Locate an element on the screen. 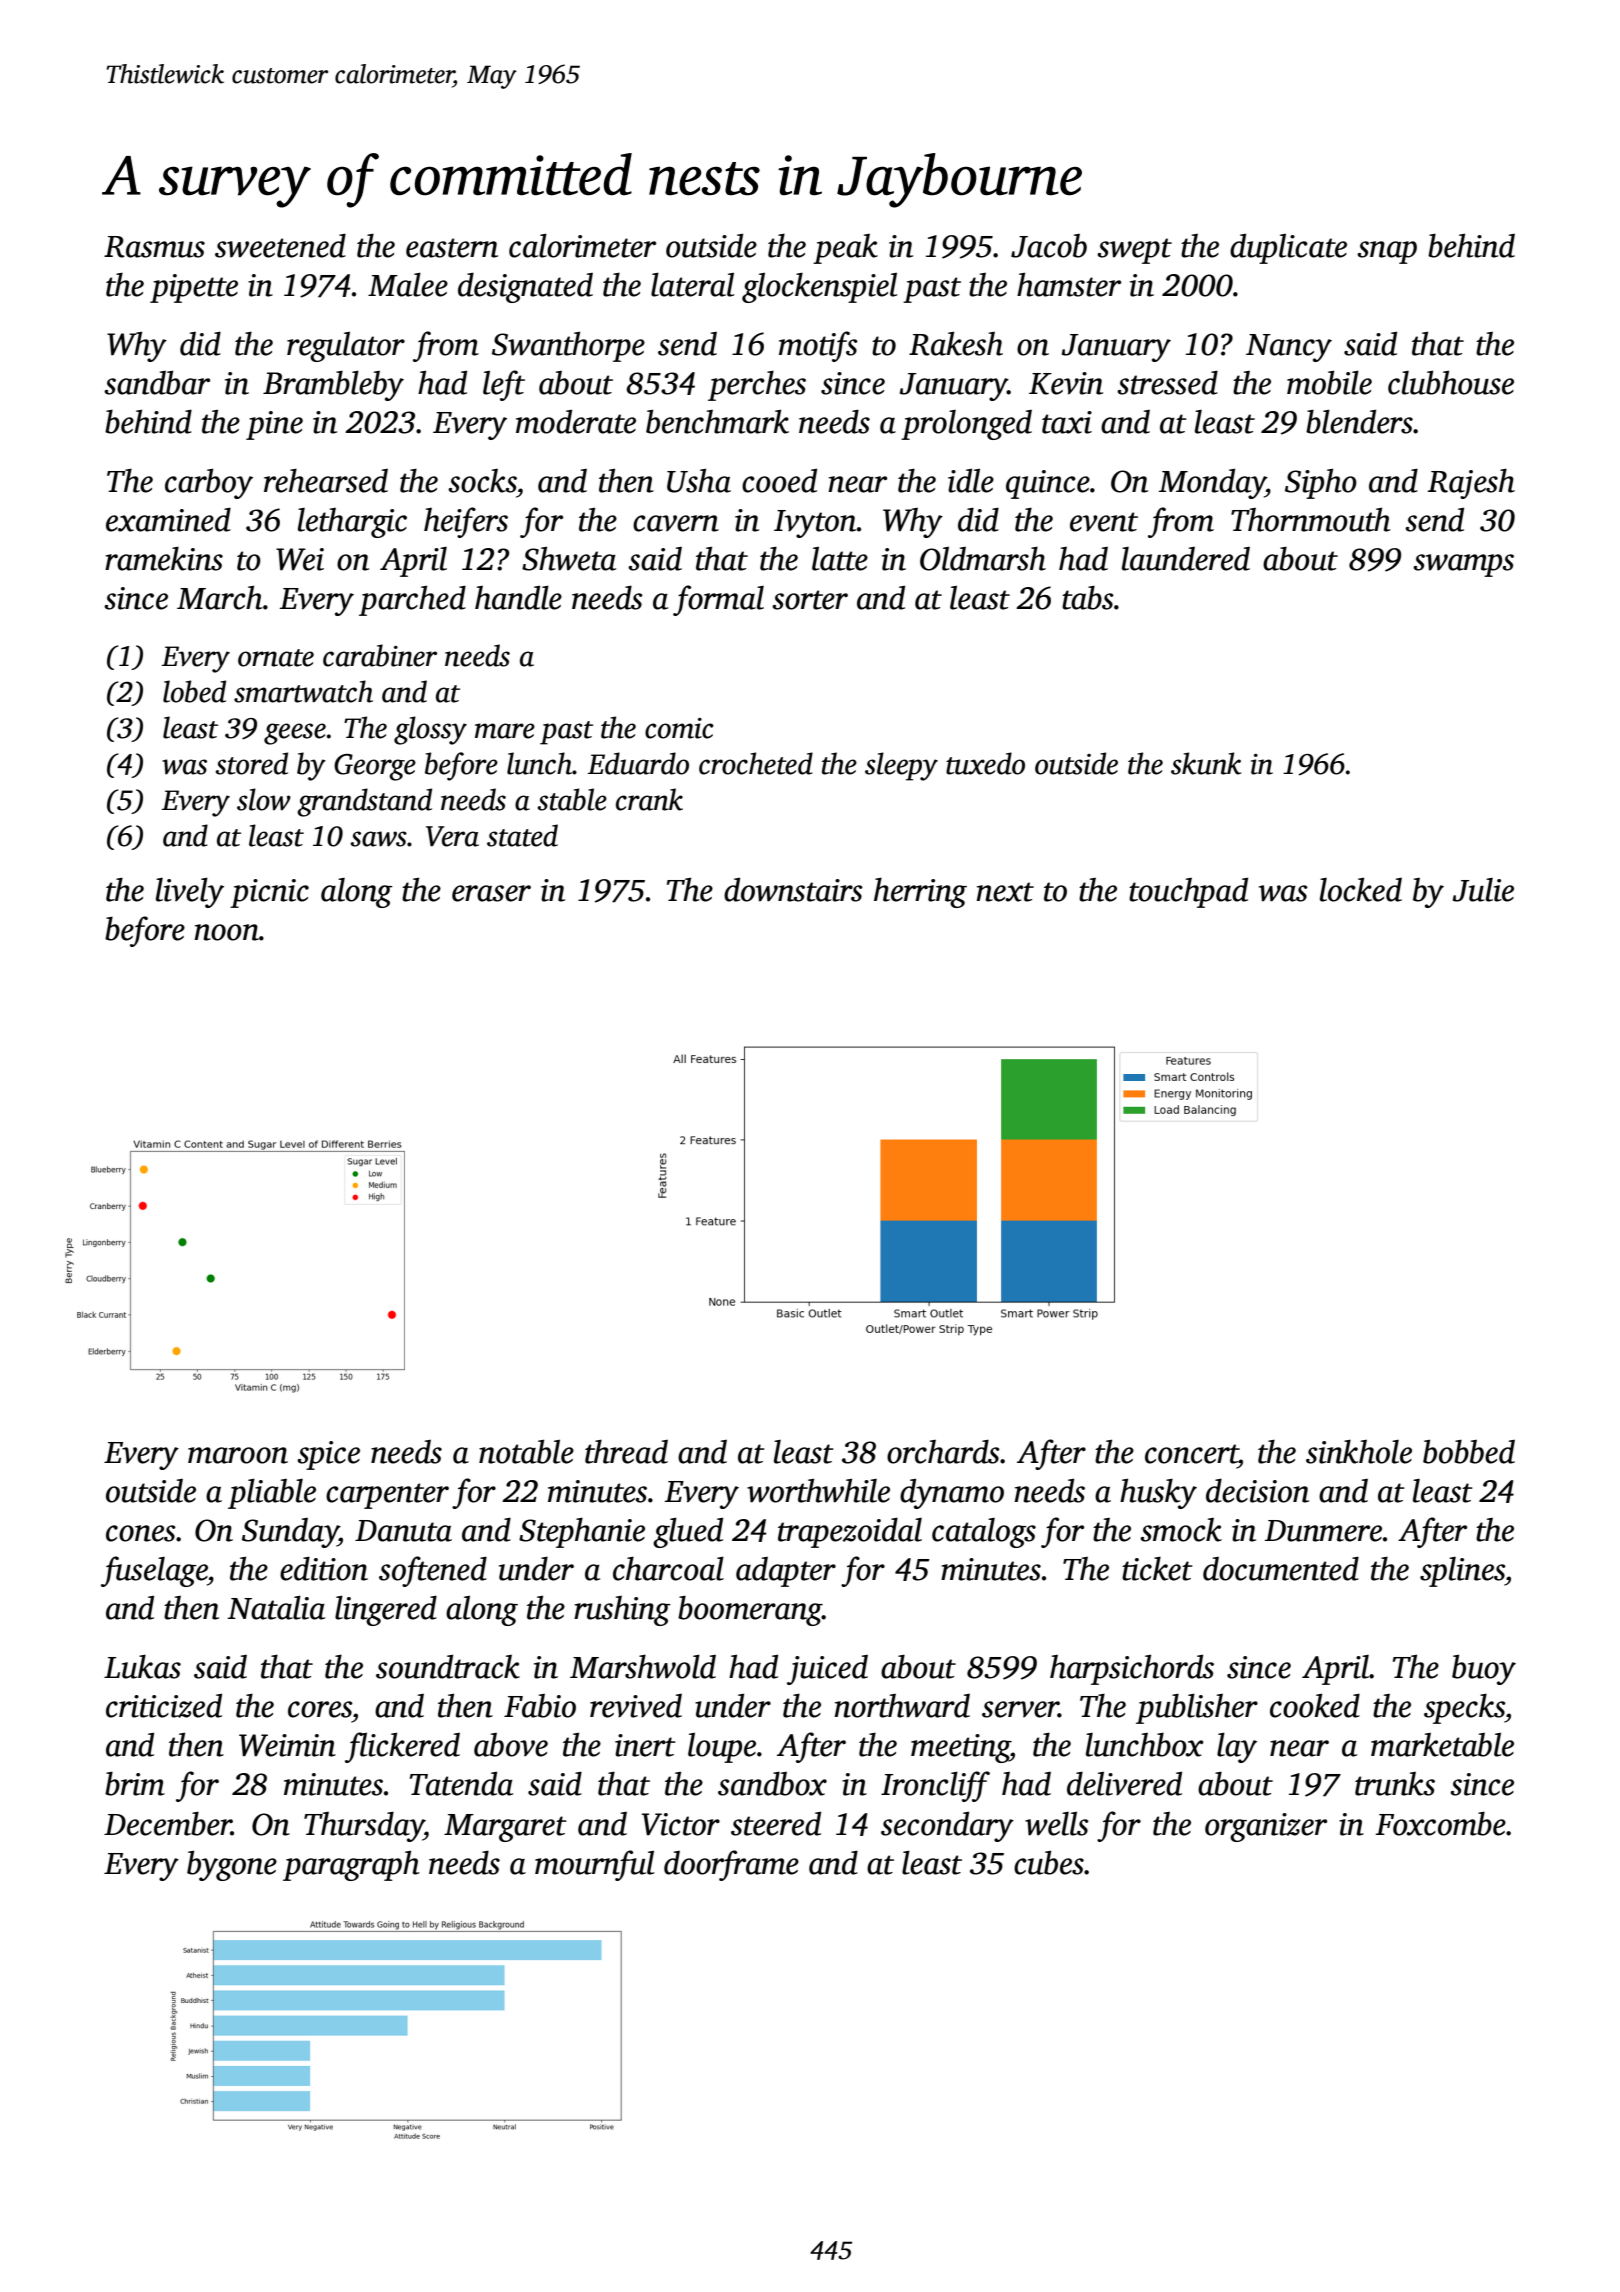 The image size is (1620, 2292). Margaret is located at coordinates (505, 1828).
